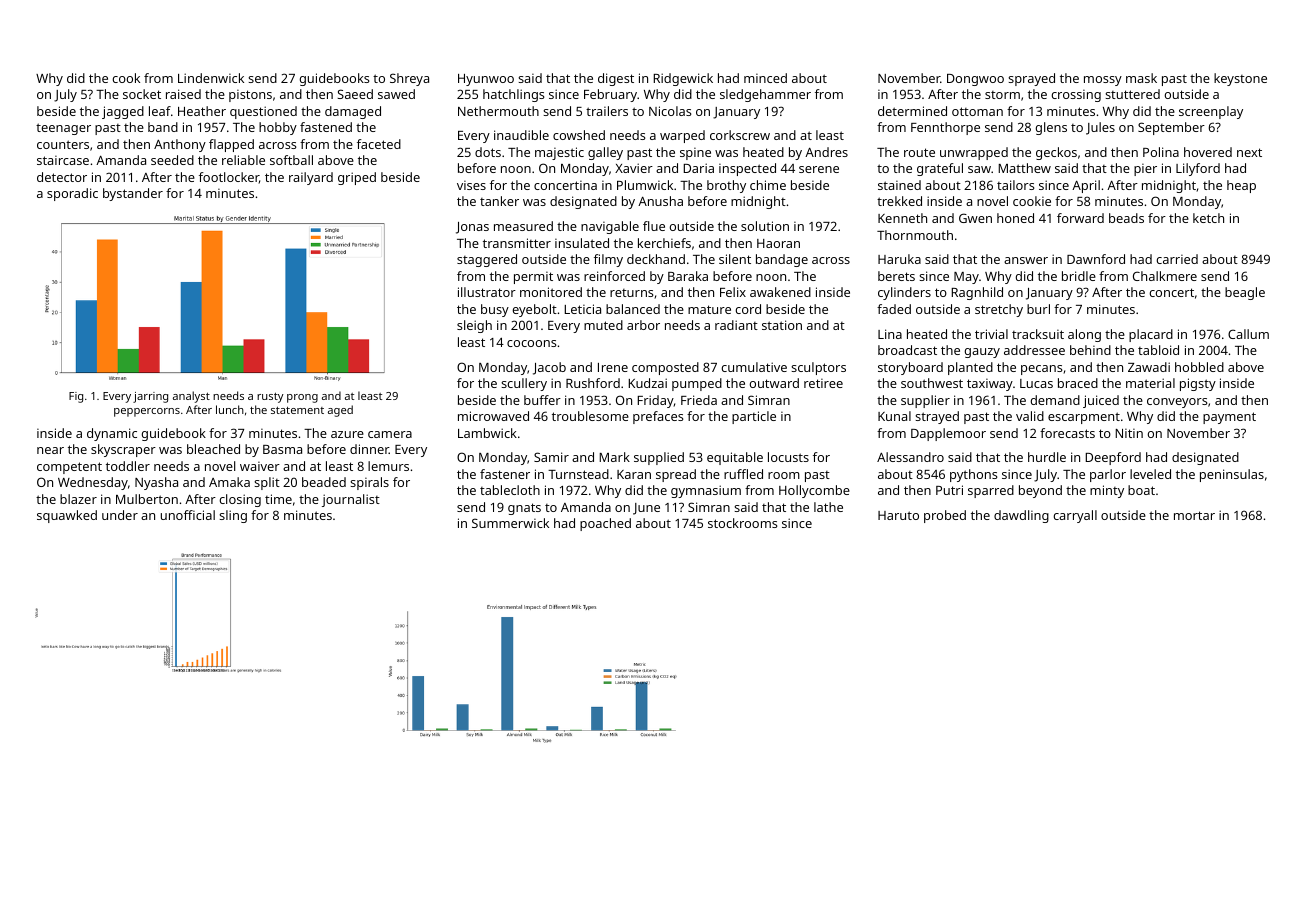 This image has height=924, width=1308. What do you see at coordinates (499, 201) in the image?
I see `tanker` at bounding box center [499, 201].
